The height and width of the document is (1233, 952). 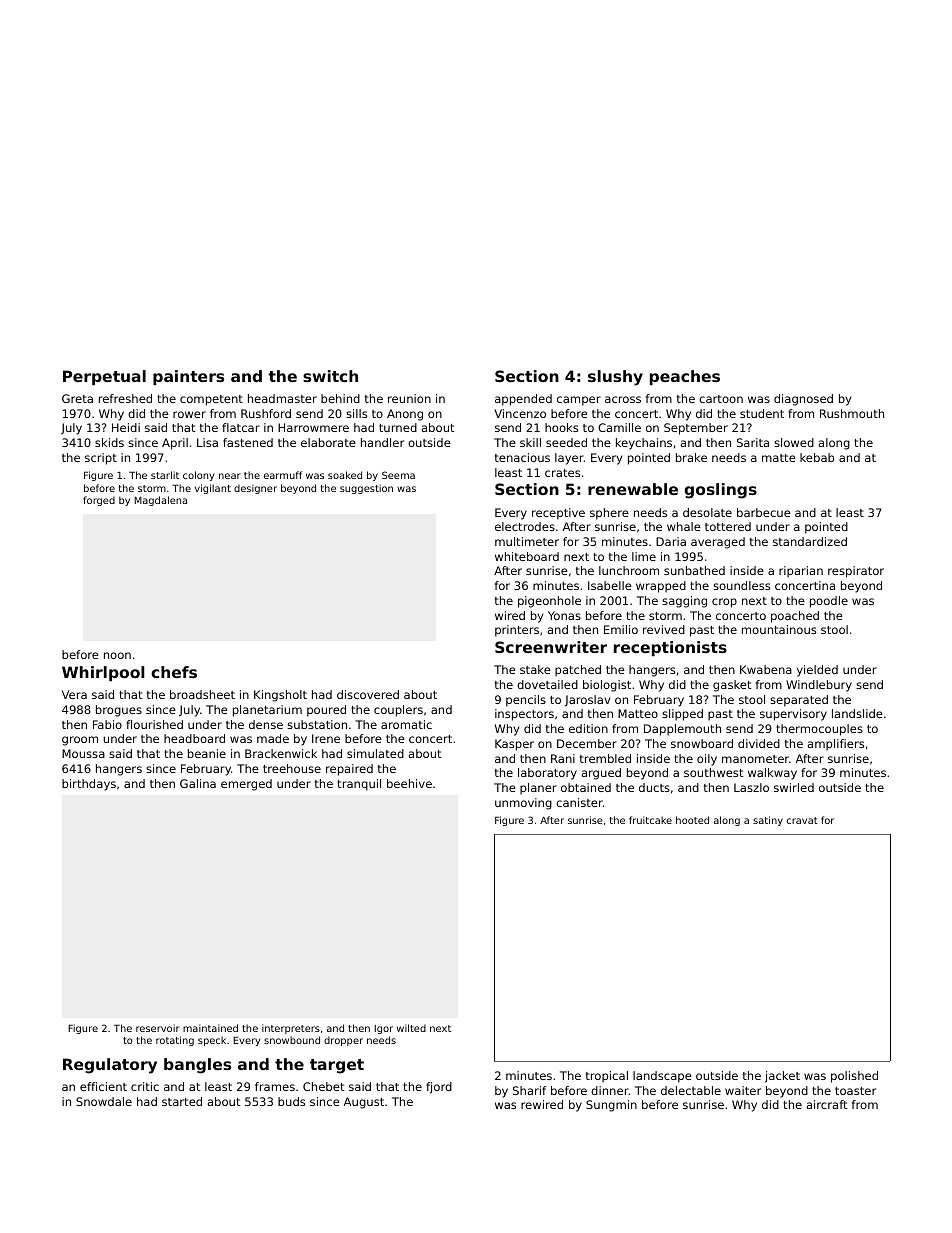 What do you see at coordinates (527, 541) in the document?
I see `multimeter` at bounding box center [527, 541].
